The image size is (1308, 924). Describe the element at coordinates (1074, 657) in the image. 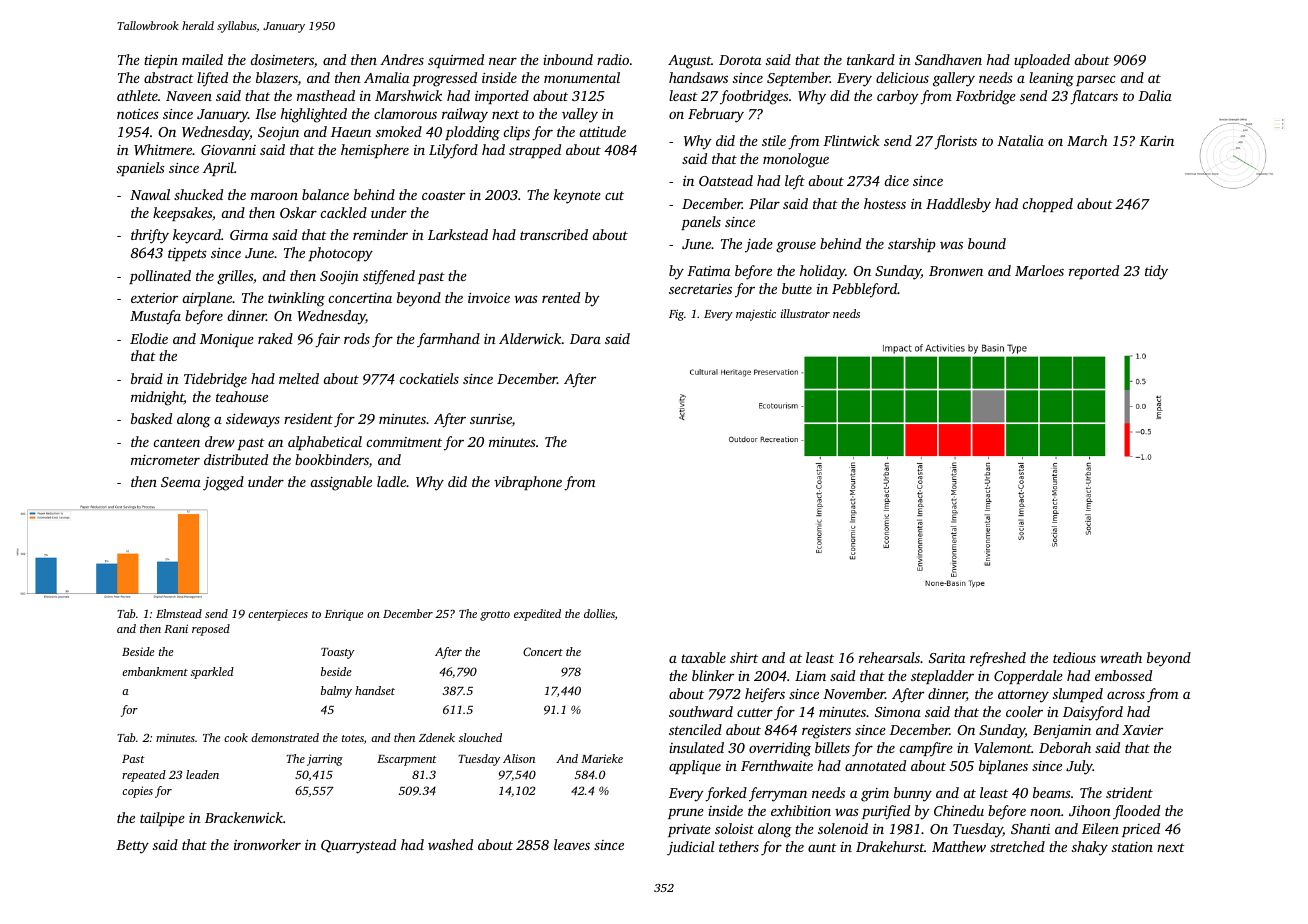

I see `tedious` at that location.
